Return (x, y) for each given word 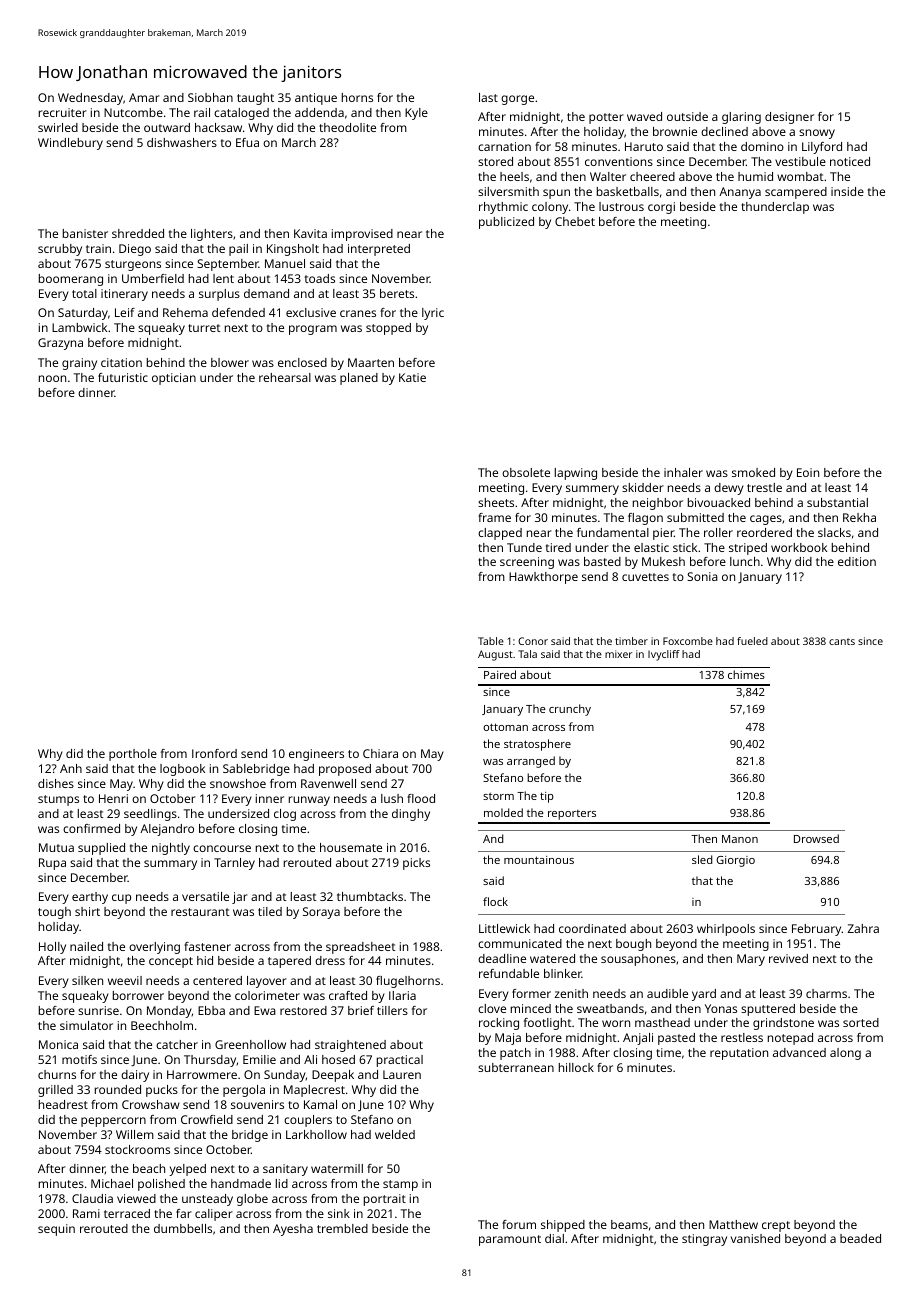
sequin (56, 1230)
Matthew (733, 1224)
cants (842, 641)
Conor (533, 641)
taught (255, 99)
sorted (861, 1022)
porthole (133, 755)
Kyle (416, 114)
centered (217, 980)
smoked (753, 472)
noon (52, 378)
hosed (338, 1059)
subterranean (516, 1067)
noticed (850, 161)
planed (359, 379)
